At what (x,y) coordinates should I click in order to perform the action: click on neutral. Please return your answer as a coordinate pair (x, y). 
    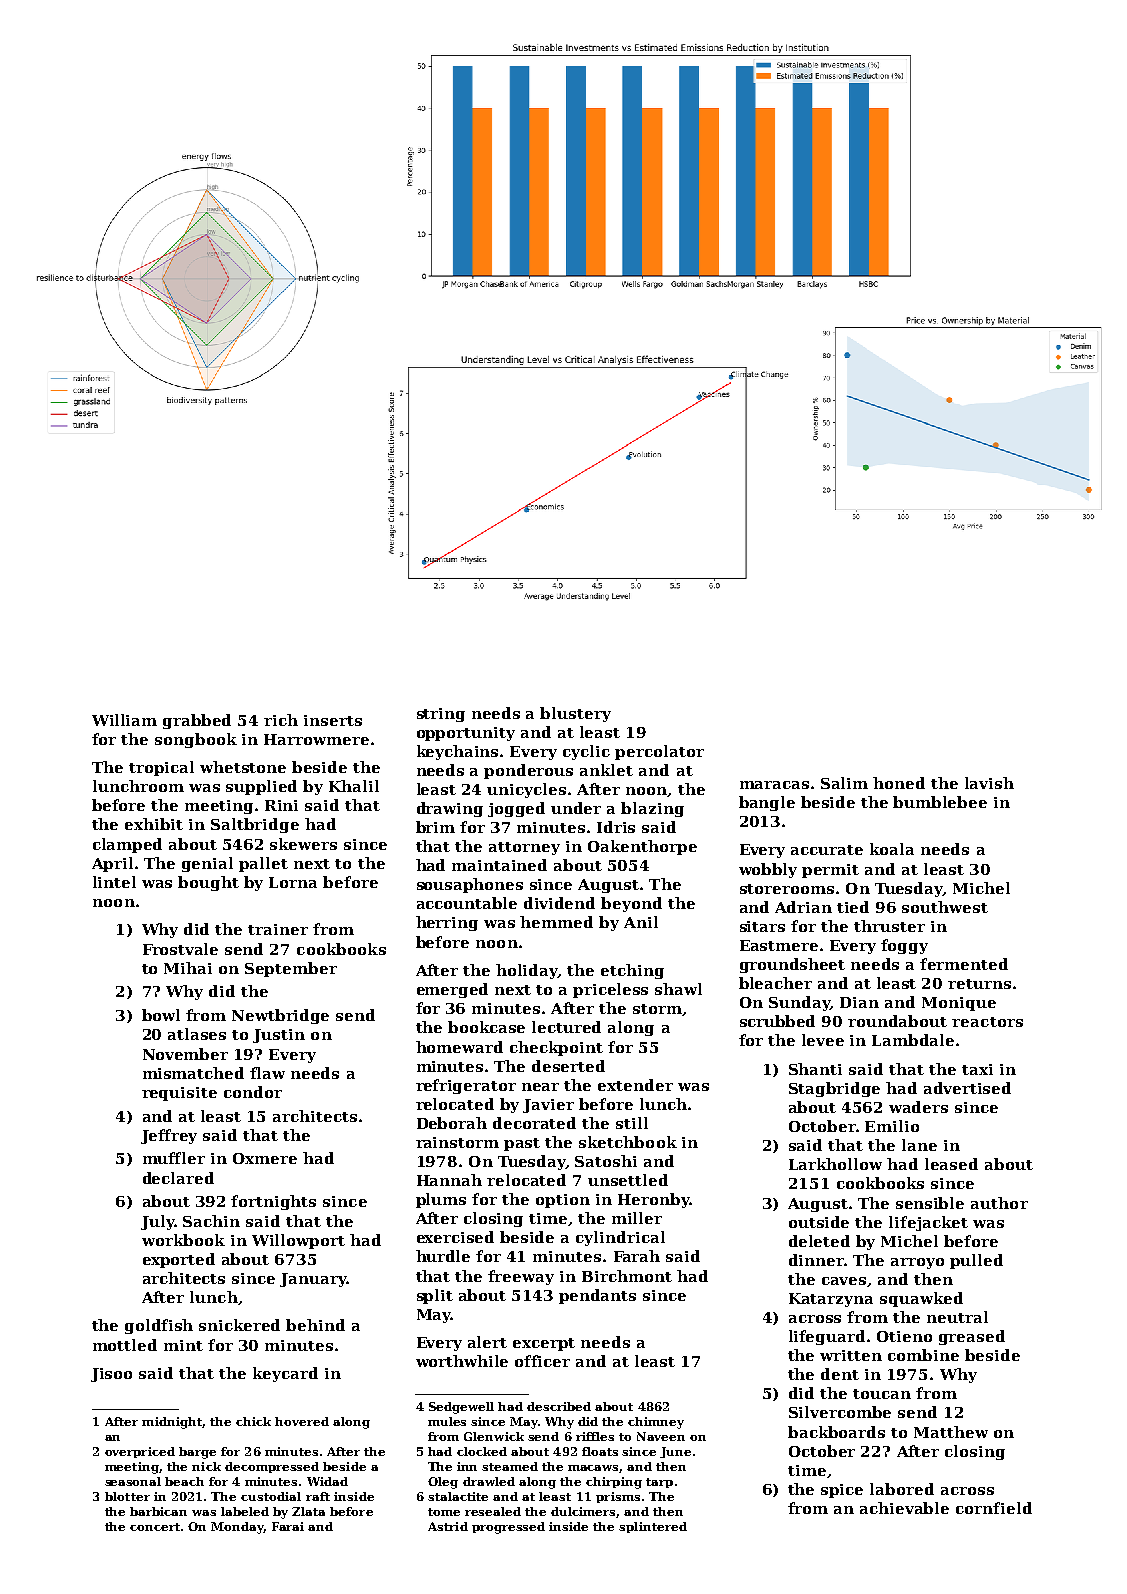
    Looking at the image, I should click on (957, 1317).
